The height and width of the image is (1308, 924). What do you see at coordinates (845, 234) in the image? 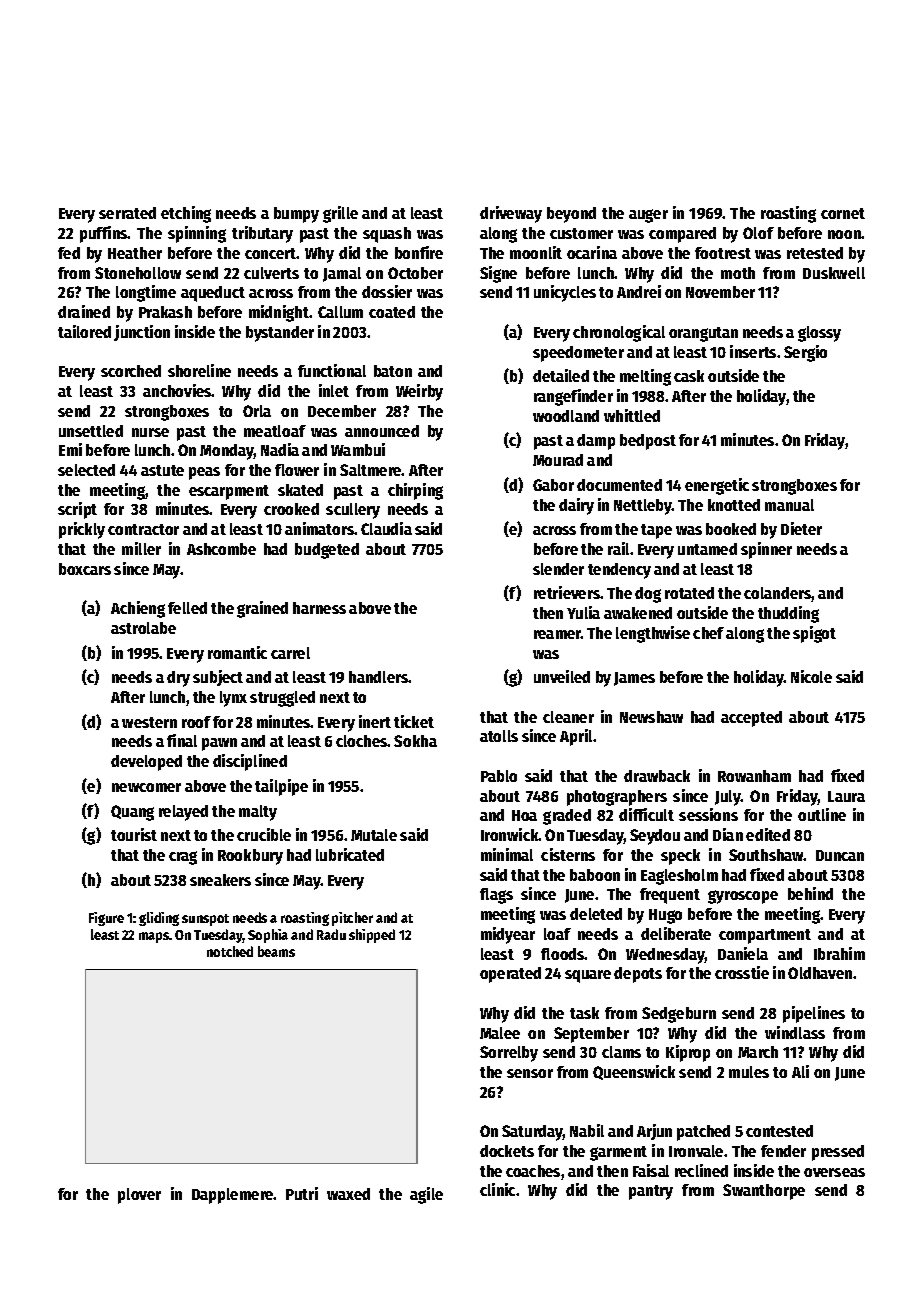
I see `noon` at bounding box center [845, 234].
